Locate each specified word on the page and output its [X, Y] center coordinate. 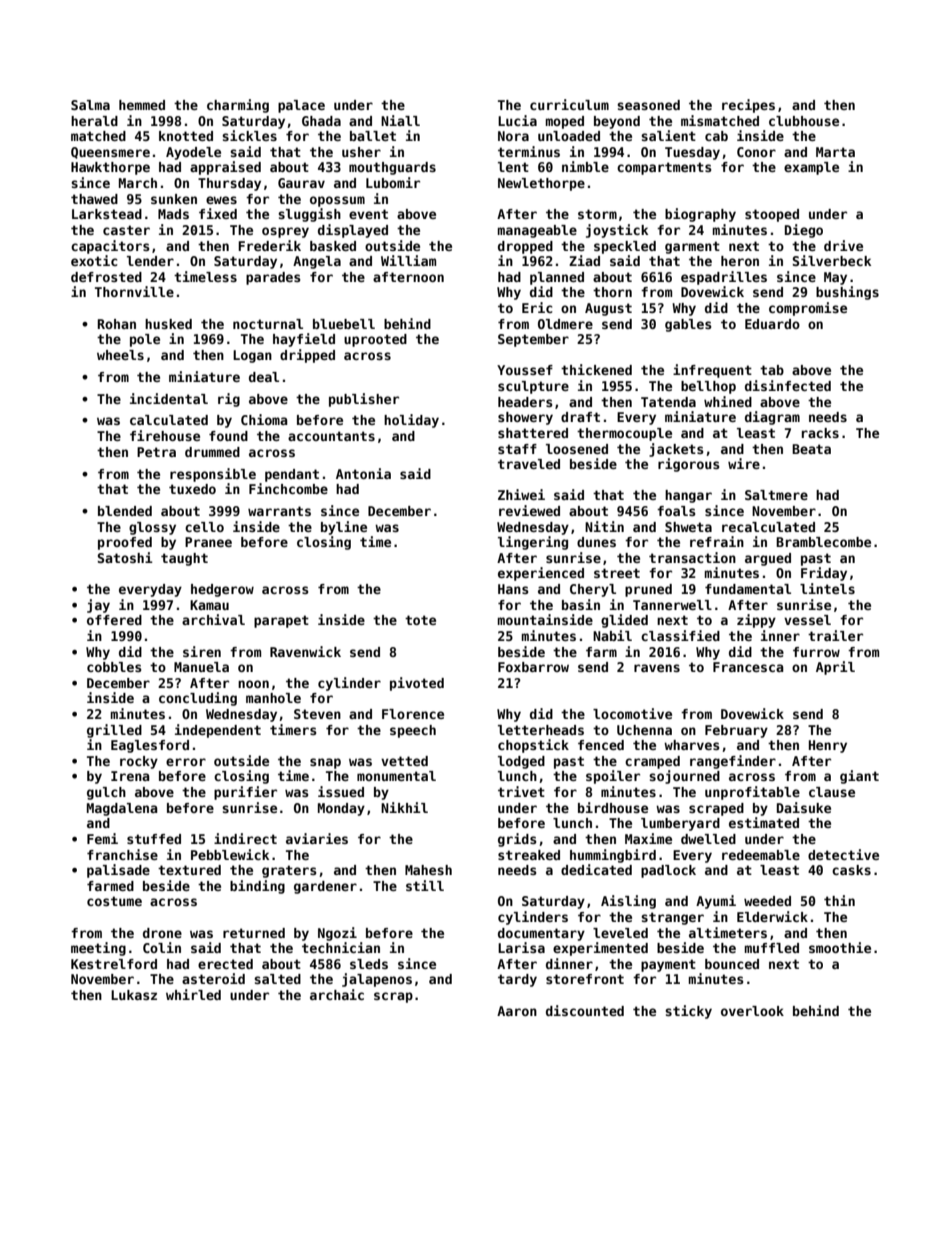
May [835, 278]
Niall [400, 120]
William [408, 260]
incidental [169, 398]
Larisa [521, 947]
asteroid [213, 978]
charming [238, 106]
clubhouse [804, 121]
